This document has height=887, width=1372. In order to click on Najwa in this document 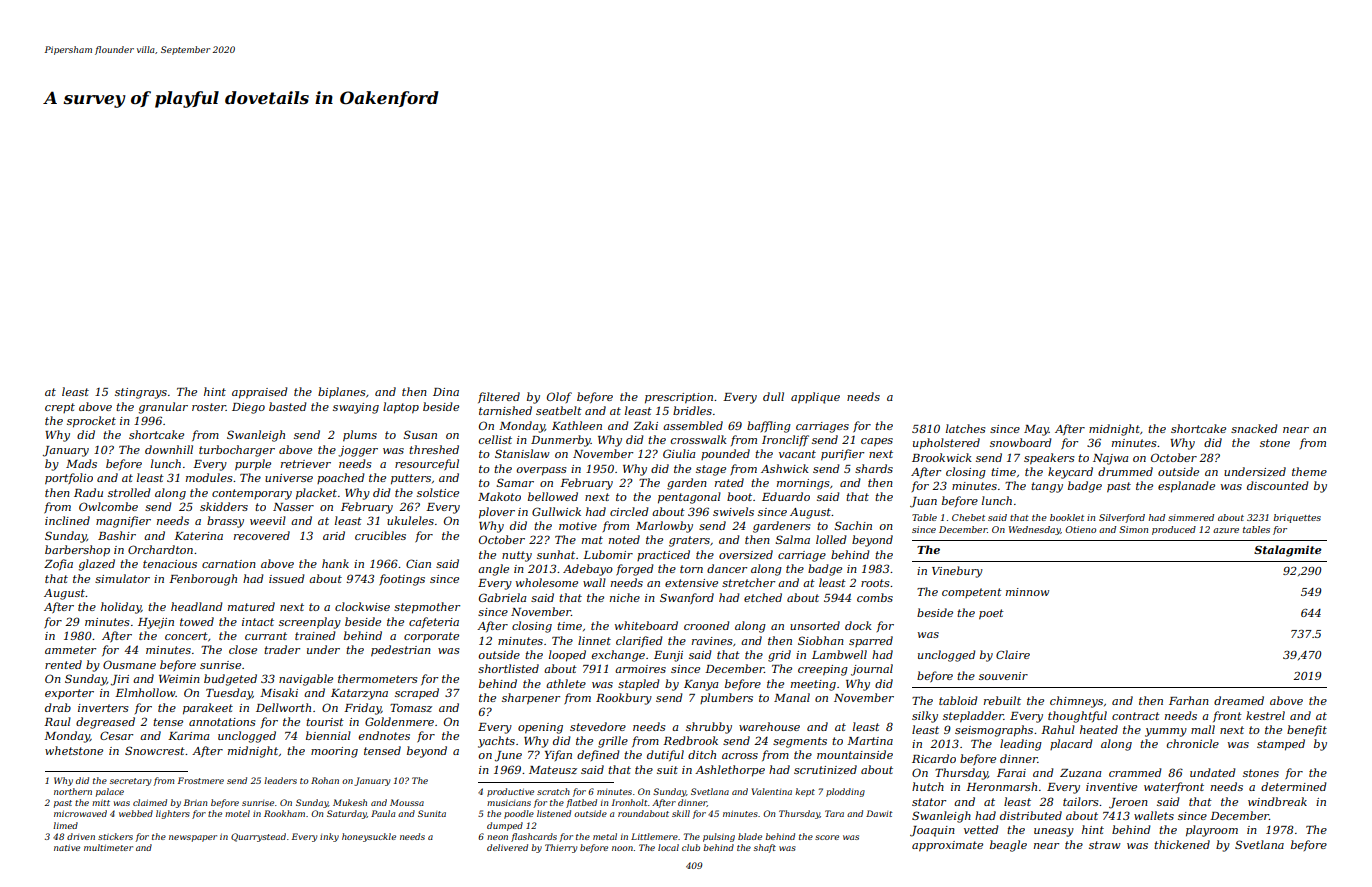, I will do `click(1110, 459)`.
